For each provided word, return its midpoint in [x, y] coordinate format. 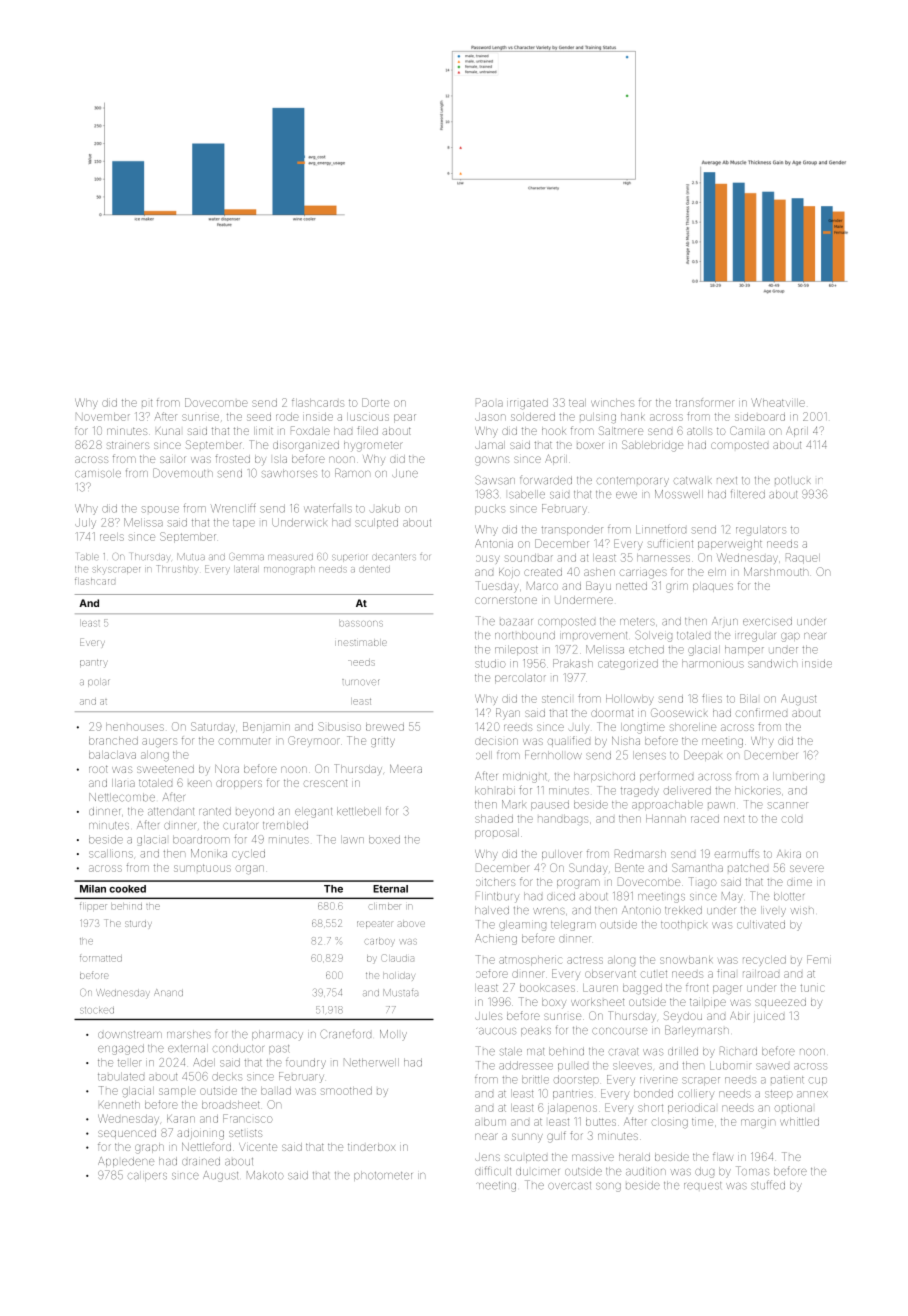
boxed [384, 839]
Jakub [384, 508]
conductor [238, 1048]
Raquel [803, 558]
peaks [536, 1031]
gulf [556, 1137]
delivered [687, 790]
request [702, 1186]
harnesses [663, 558]
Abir [740, 1015]
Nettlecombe [122, 797]
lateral [246, 570]
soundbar [529, 558]
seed [259, 417]
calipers [147, 1176]
